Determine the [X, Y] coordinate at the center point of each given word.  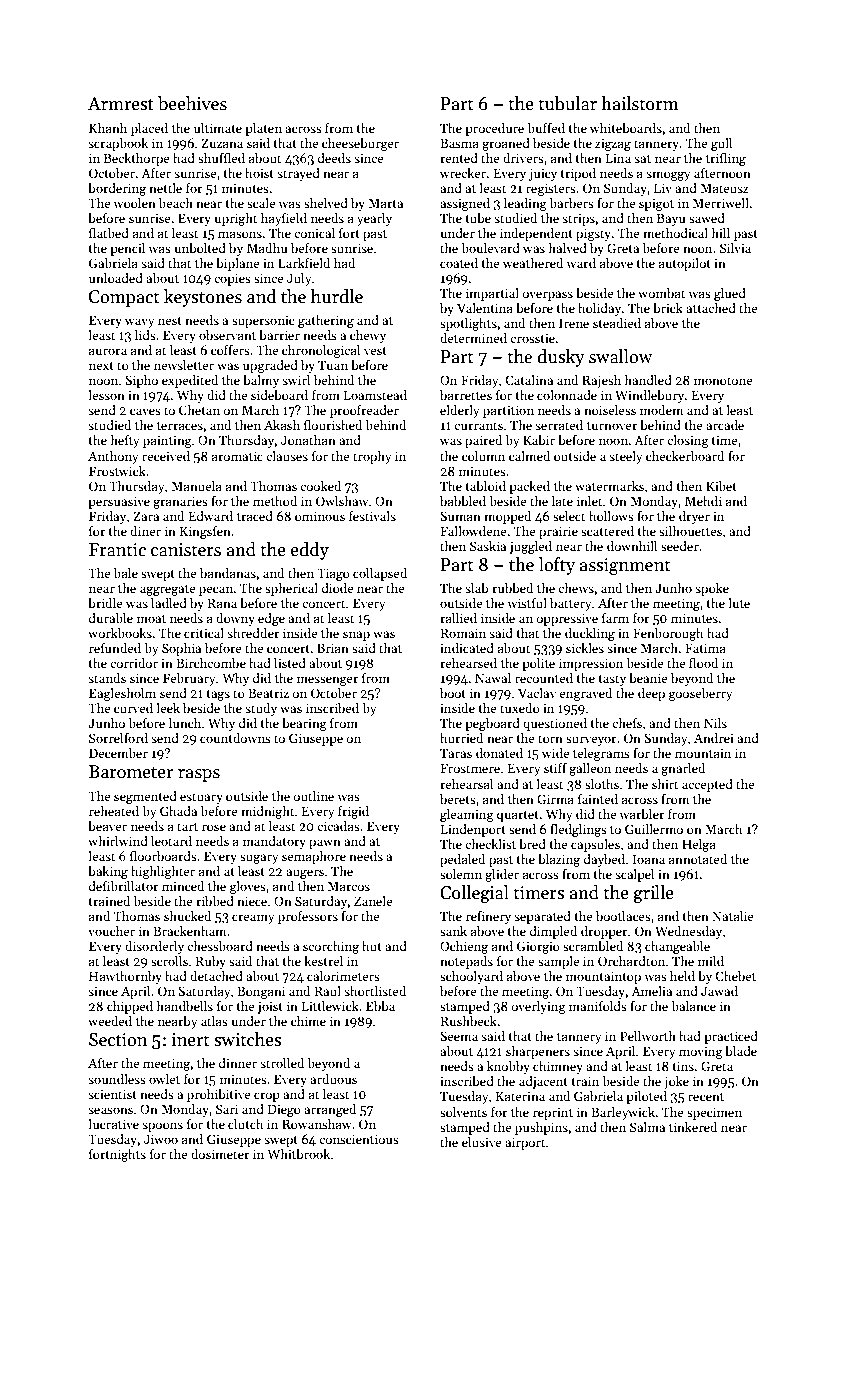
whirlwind [118, 841]
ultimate [218, 128]
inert [190, 1040]
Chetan [199, 410]
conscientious [359, 1139]
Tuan [333, 365]
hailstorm [640, 103]
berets [458, 799]
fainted [598, 799]
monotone [723, 381]
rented [459, 158]
